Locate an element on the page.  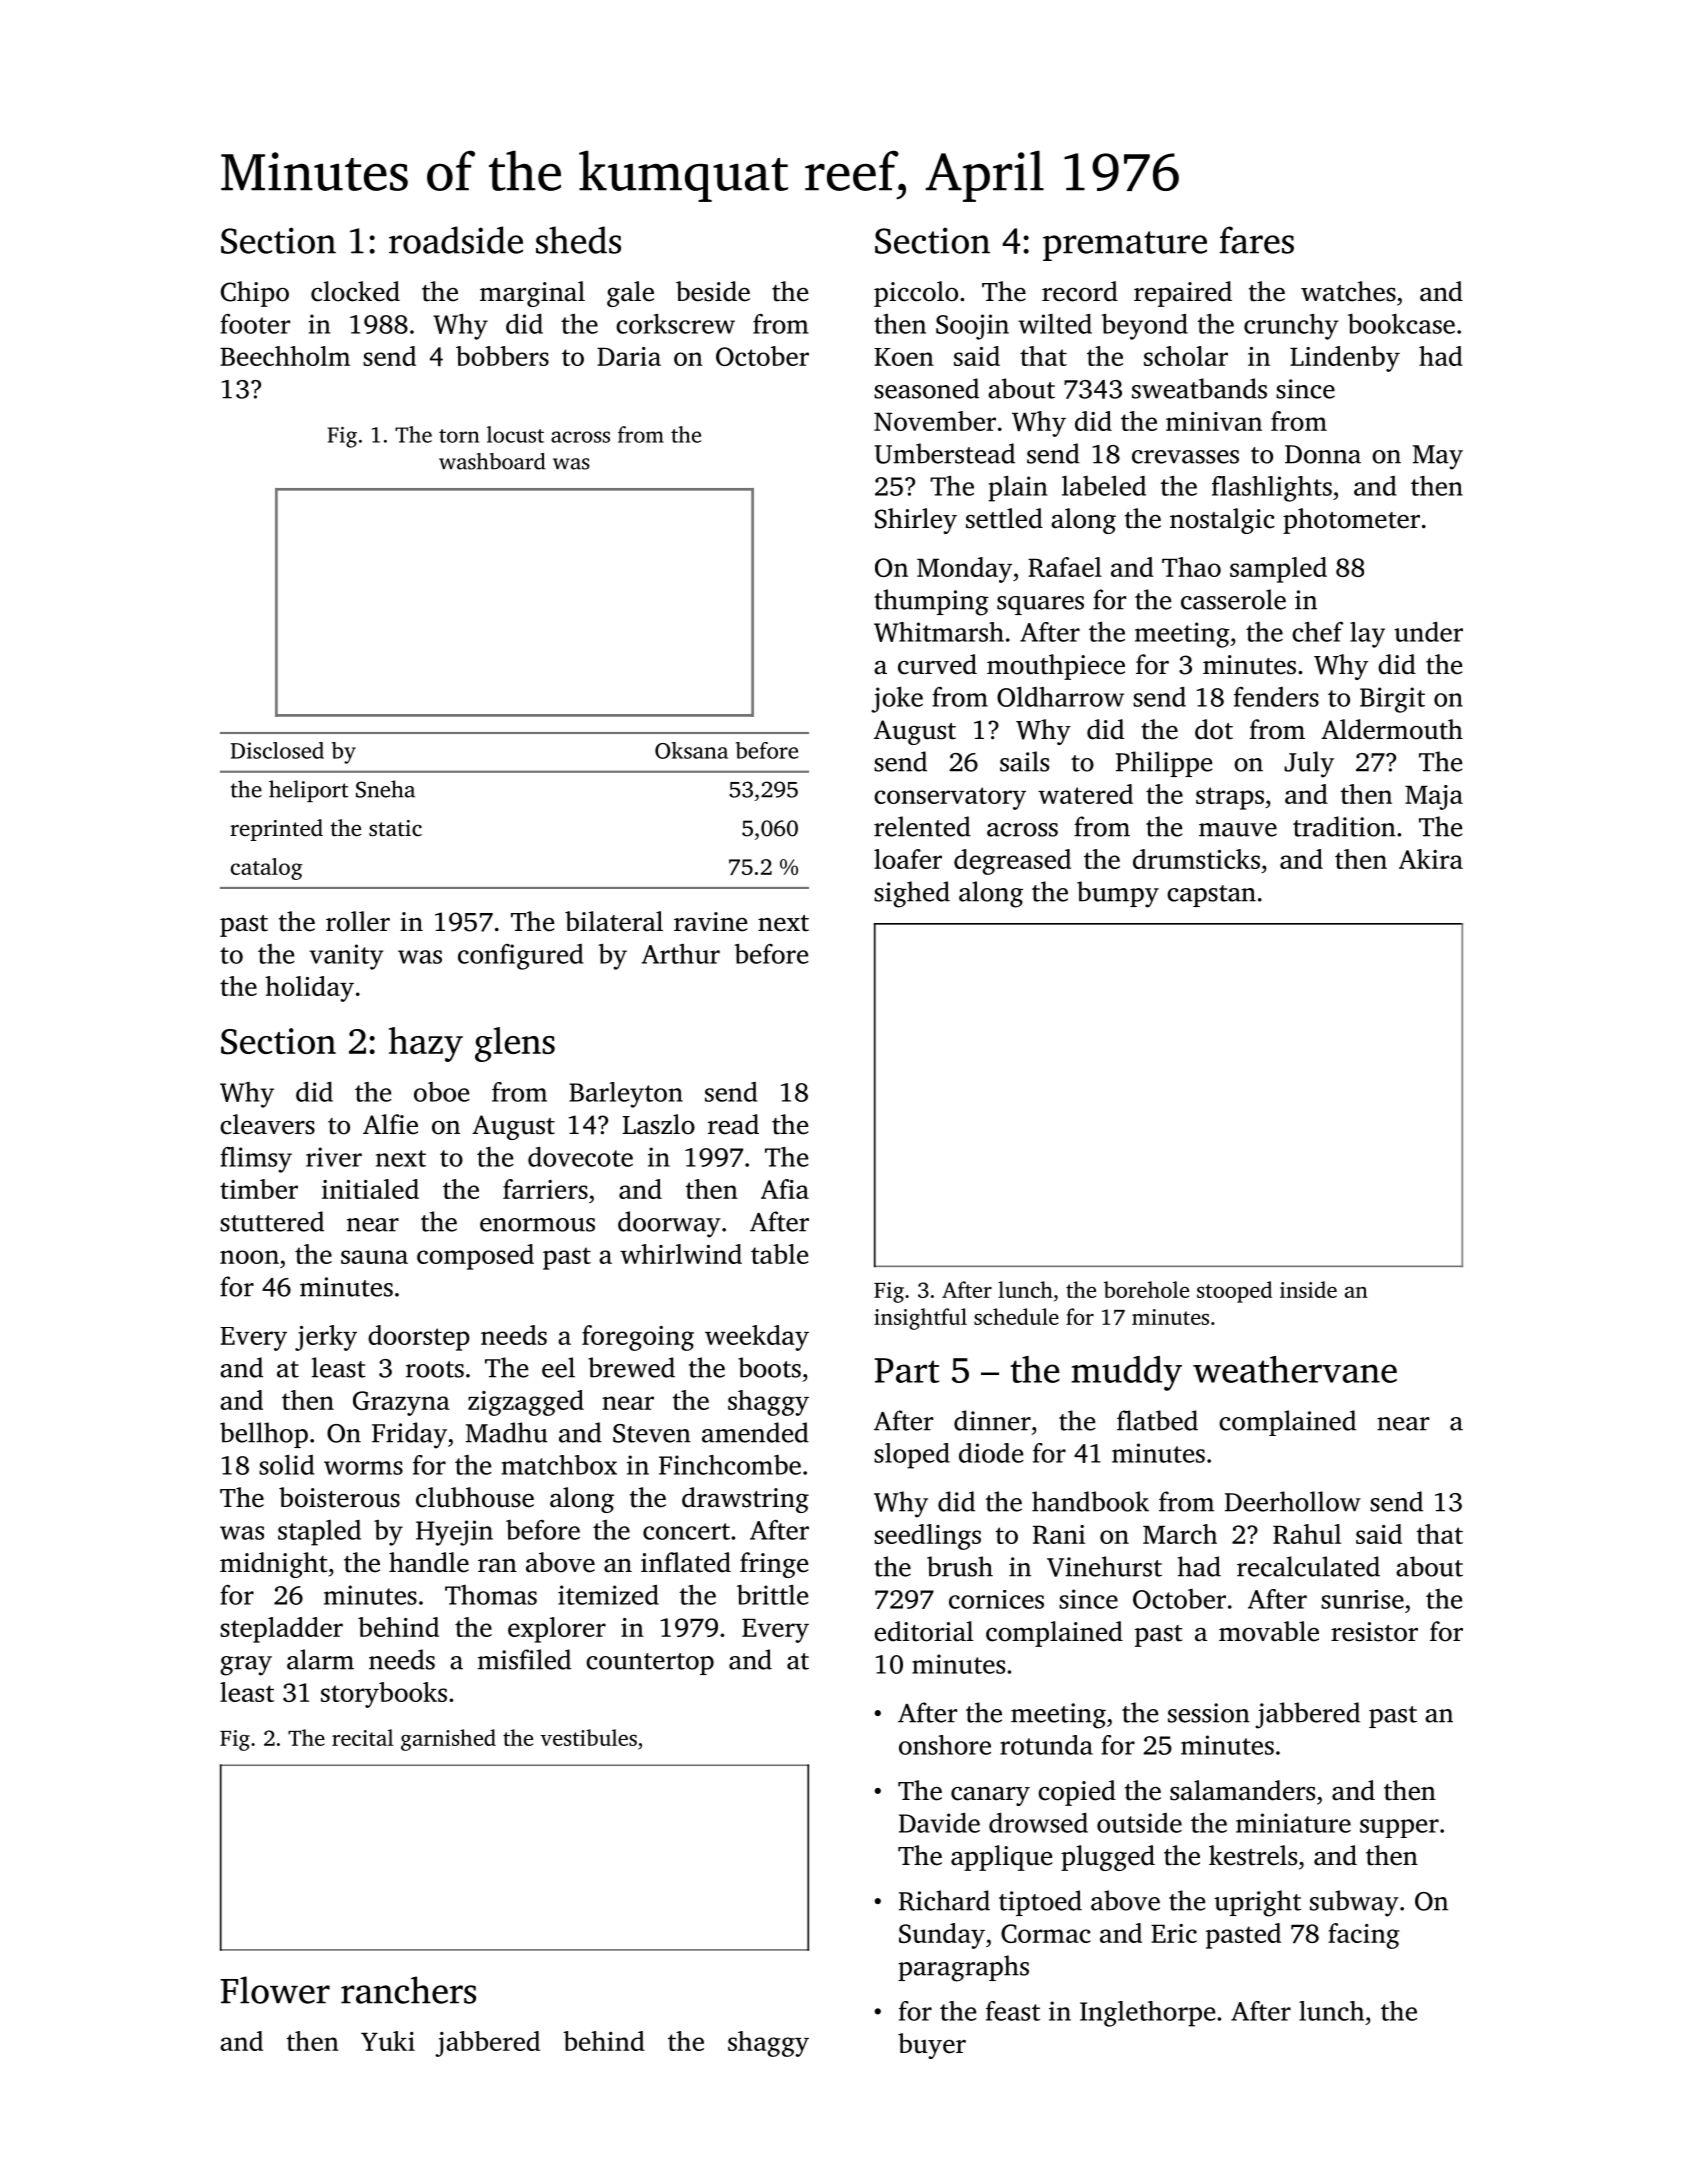
fares is located at coordinates (1257, 240).
